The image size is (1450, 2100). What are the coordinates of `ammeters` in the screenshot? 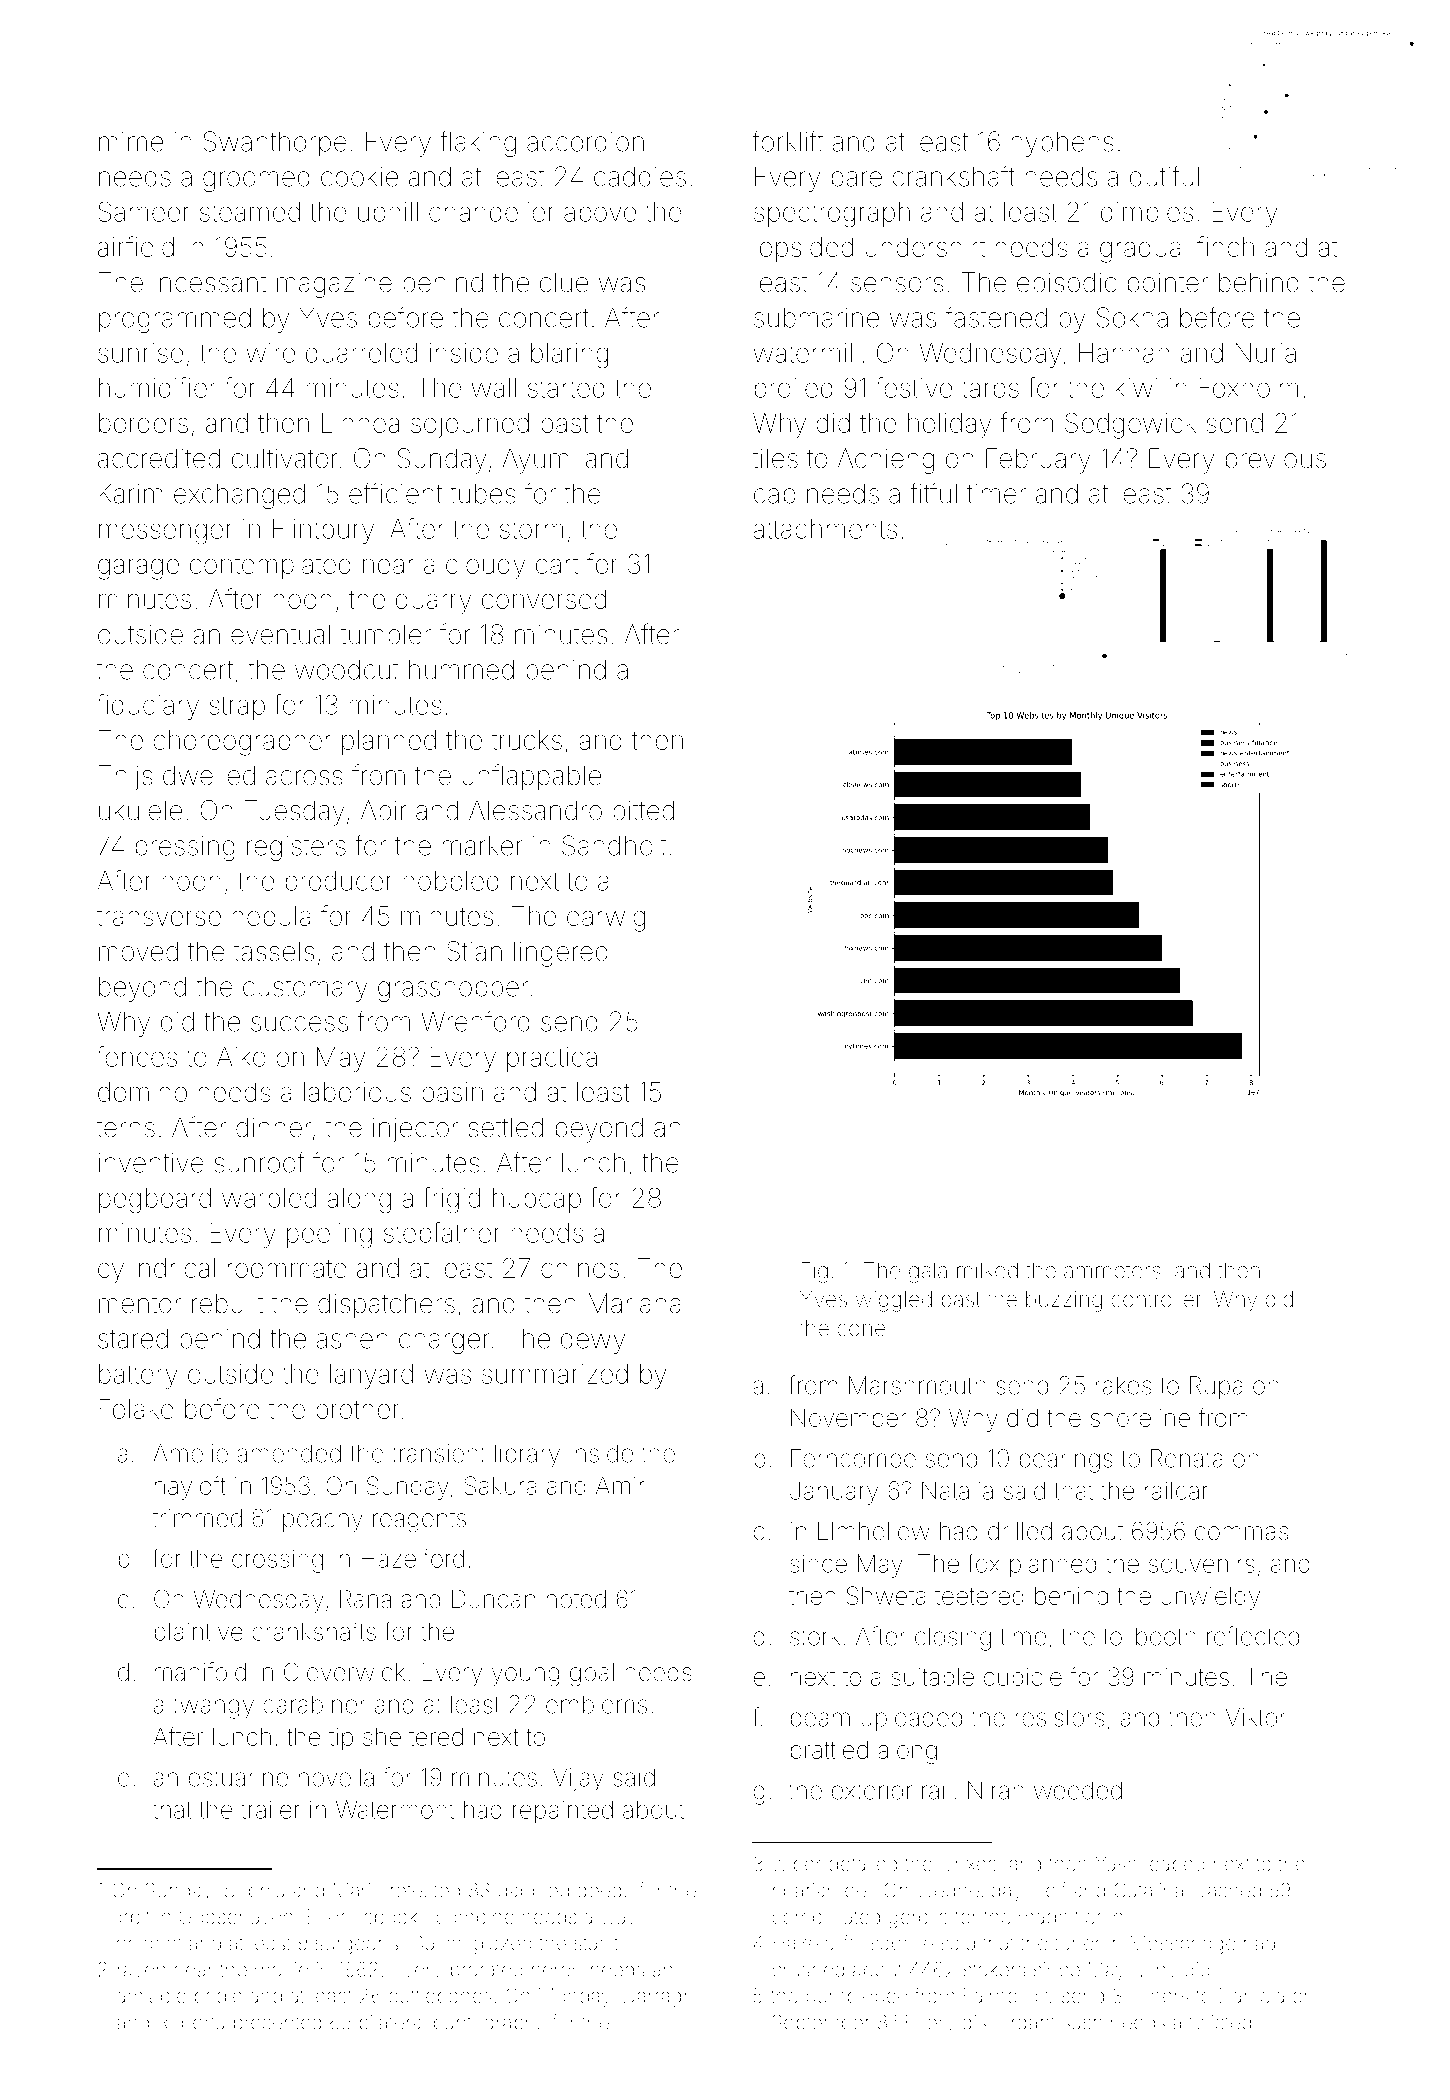 It's located at (1112, 1271).
